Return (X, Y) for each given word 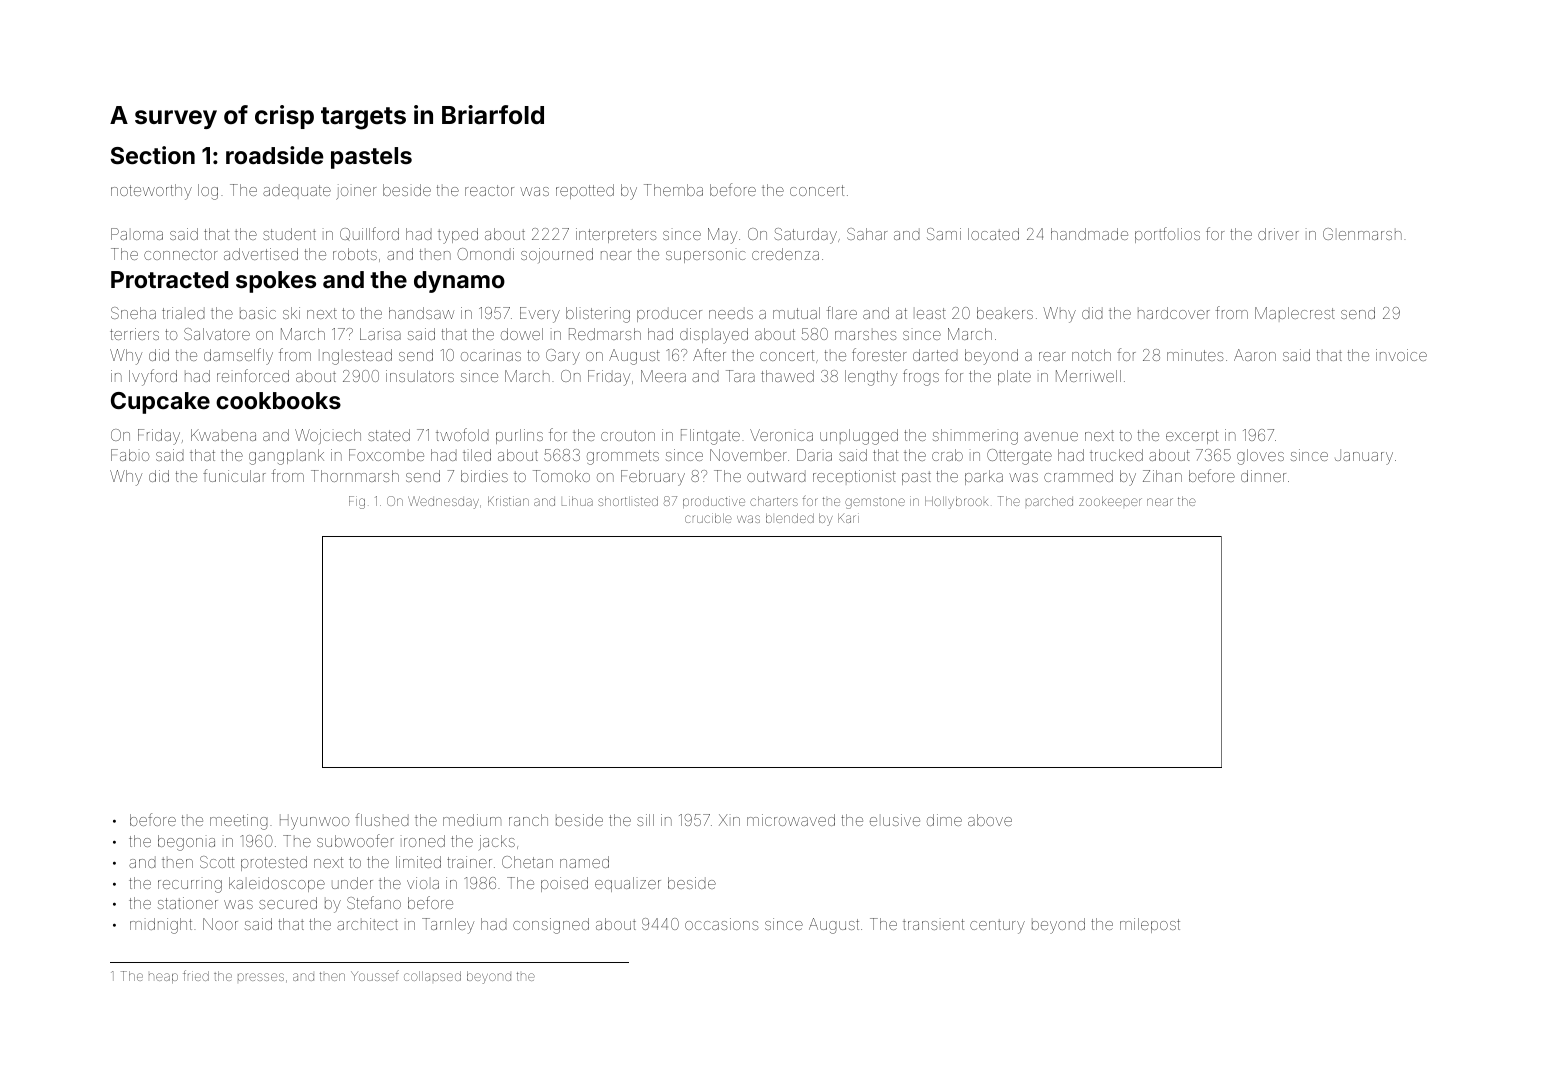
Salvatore (217, 334)
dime (944, 820)
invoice (1401, 355)
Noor (220, 924)
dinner (1263, 476)
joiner (356, 192)
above (990, 820)
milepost (1150, 925)
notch (1091, 355)
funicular (234, 475)
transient (933, 924)
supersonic (706, 257)
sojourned (557, 255)
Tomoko (561, 476)
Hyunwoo (315, 822)
